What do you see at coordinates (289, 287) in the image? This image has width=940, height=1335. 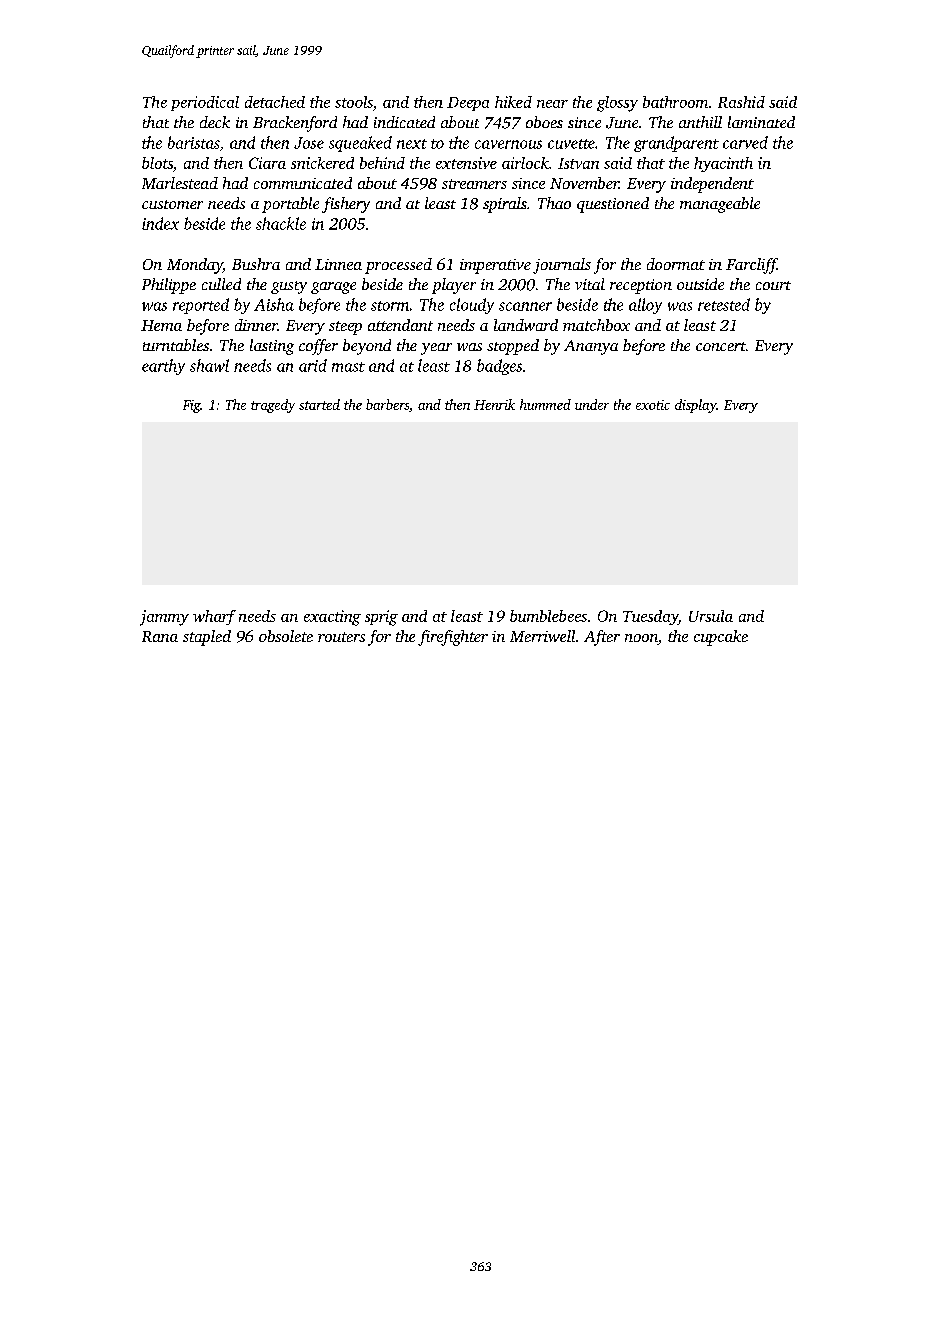 I see `gusty` at bounding box center [289, 287].
